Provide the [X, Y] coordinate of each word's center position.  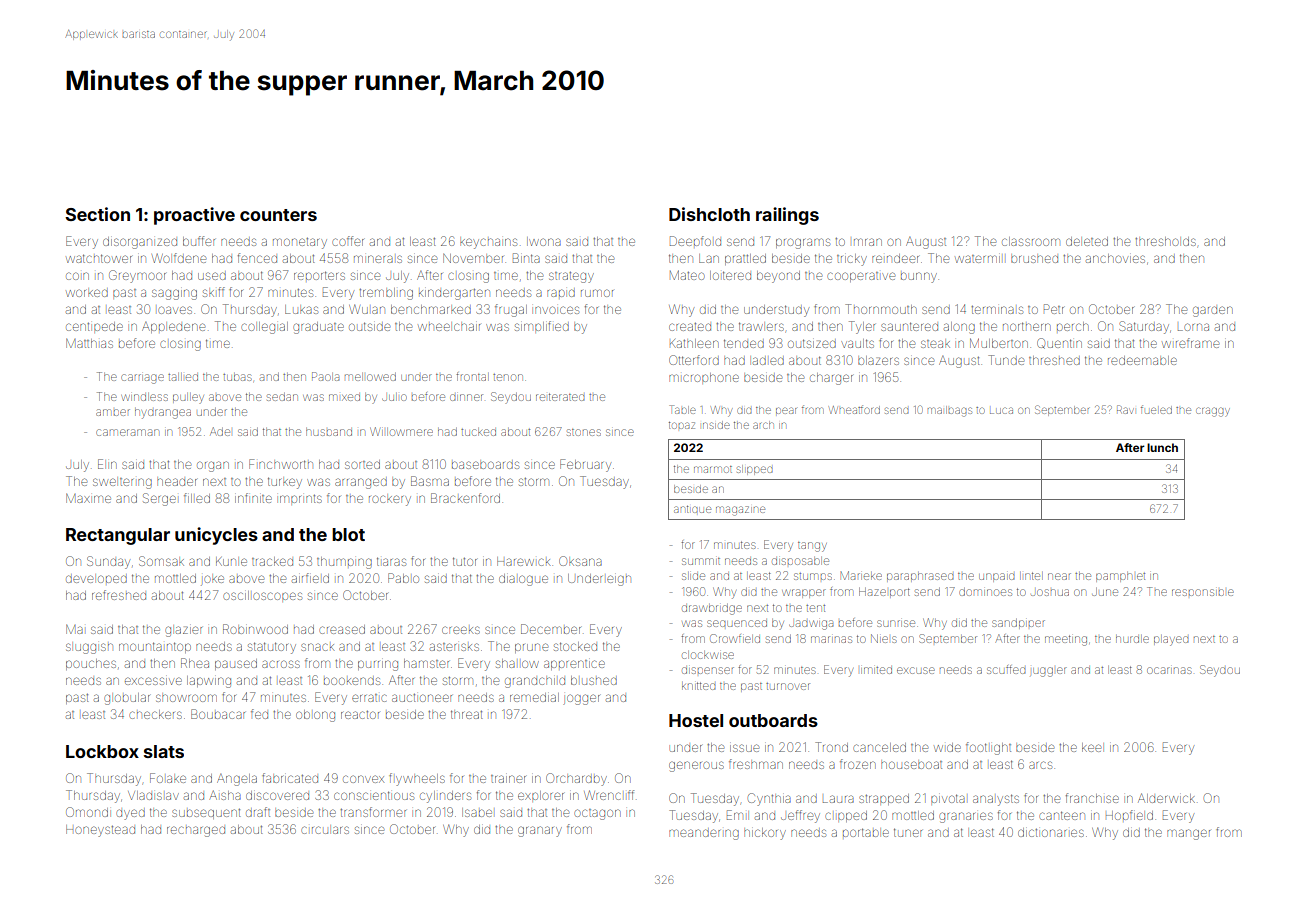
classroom [1031, 241]
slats [164, 751]
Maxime [88, 498]
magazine [740, 511]
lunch [1162, 447]
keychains [488, 243]
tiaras [391, 561]
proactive [194, 216]
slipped [755, 470]
